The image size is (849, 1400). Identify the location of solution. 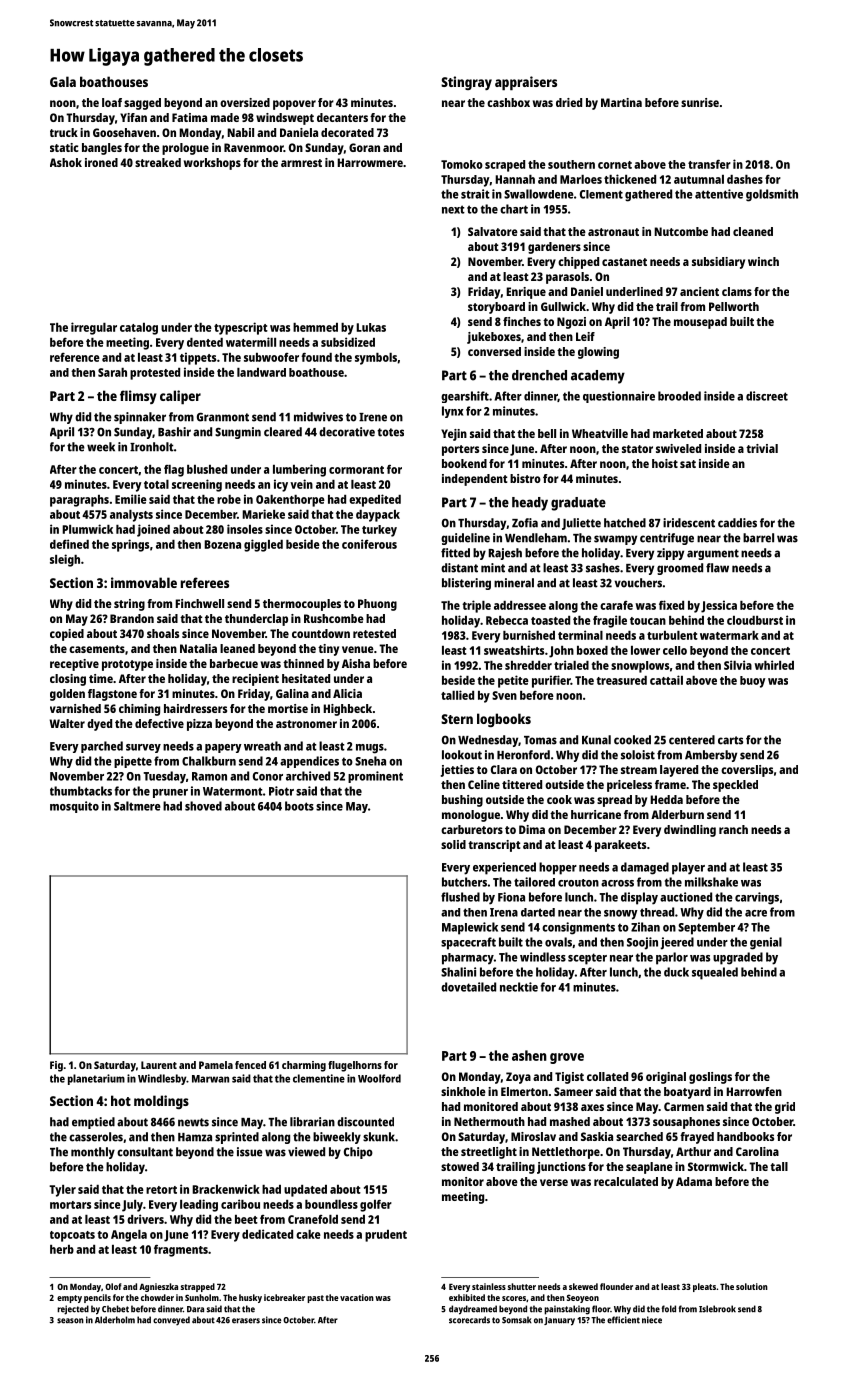
(752, 1286).
